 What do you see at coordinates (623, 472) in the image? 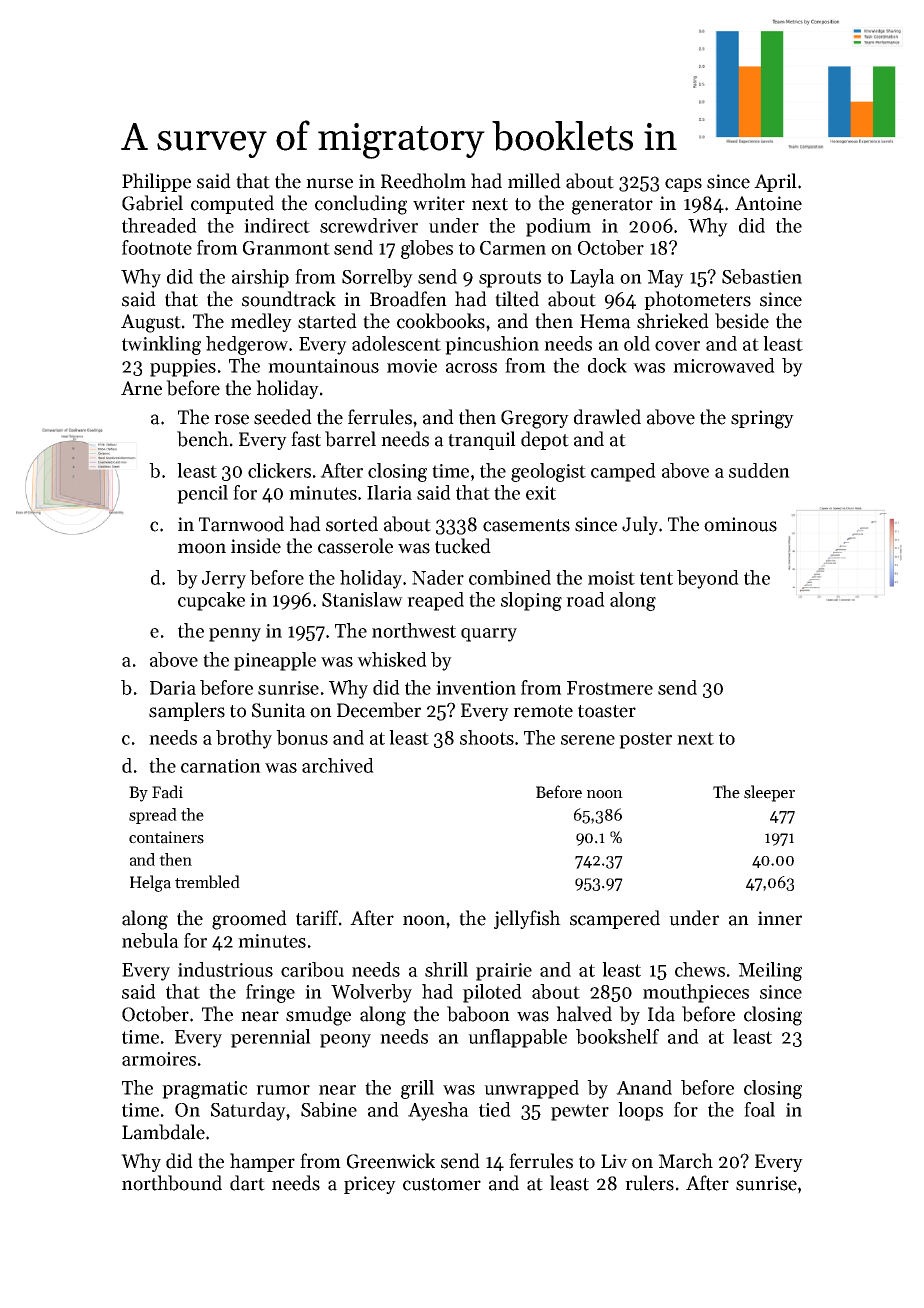
I see `camped` at bounding box center [623, 472].
